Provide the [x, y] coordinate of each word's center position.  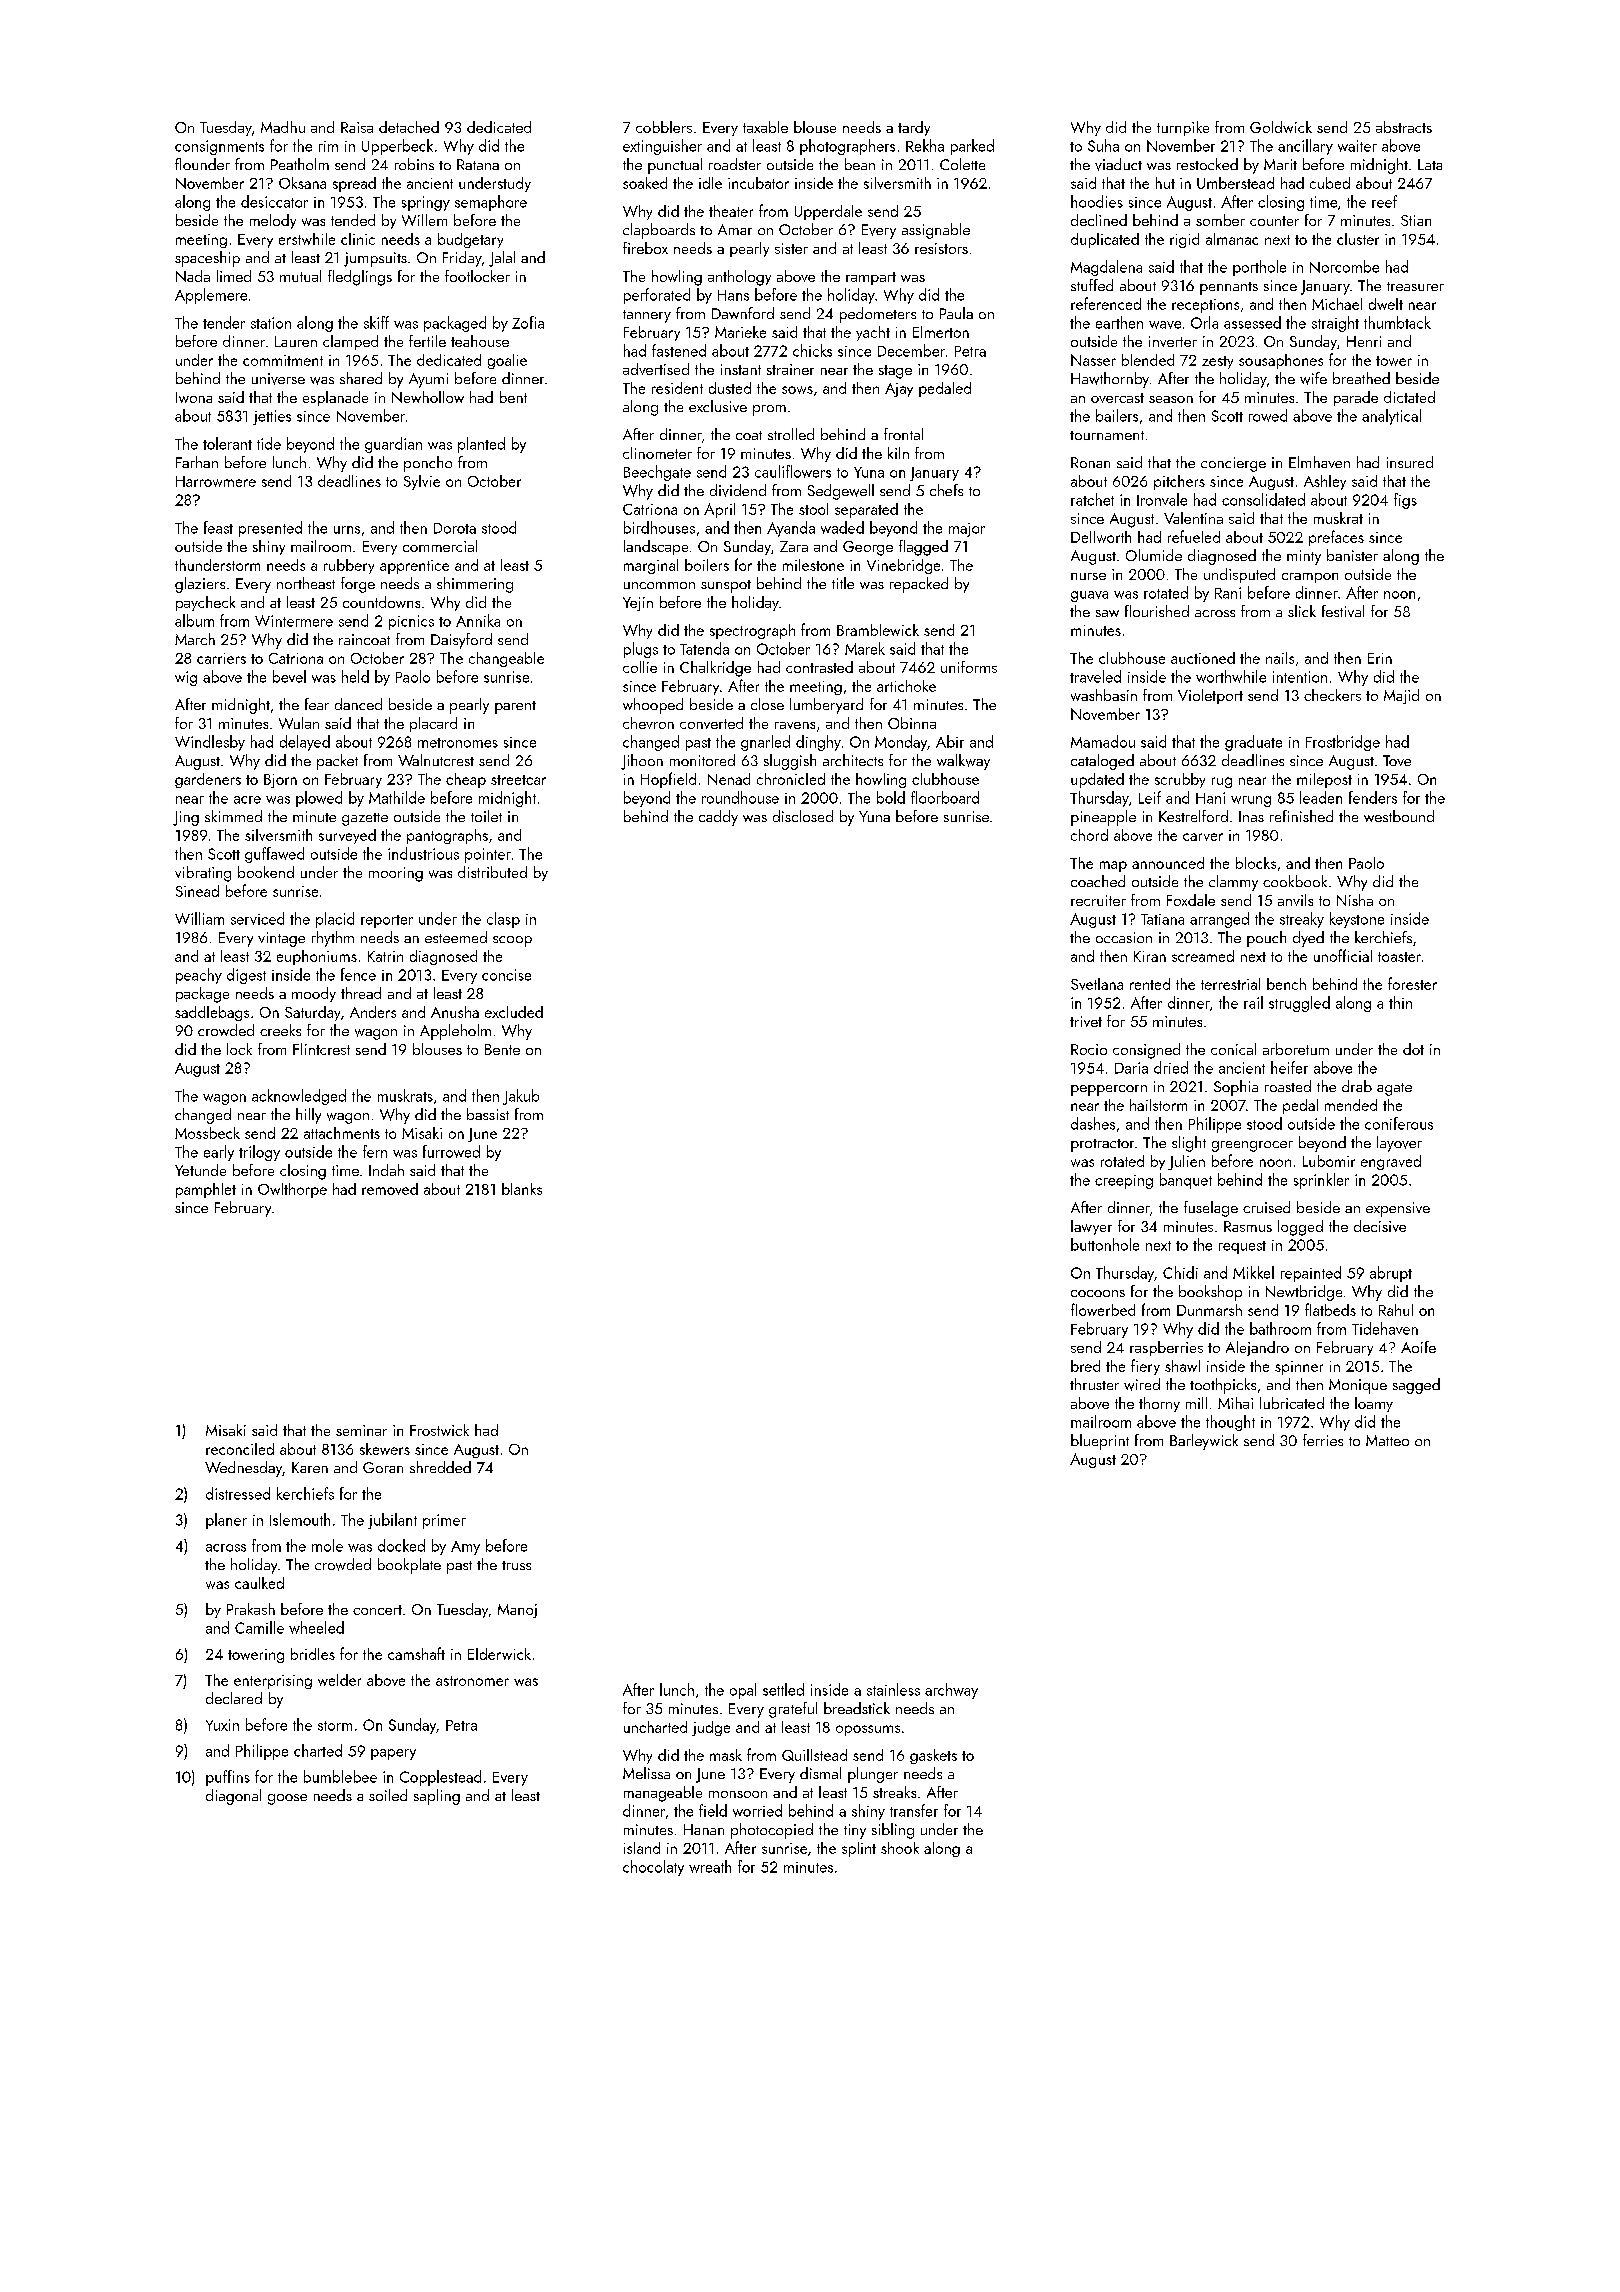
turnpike [1183, 128]
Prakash [251, 1609]
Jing [186, 818]
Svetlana [1097, 984]
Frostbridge [1343, 743]
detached [409, 127]
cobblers [664, 127]
